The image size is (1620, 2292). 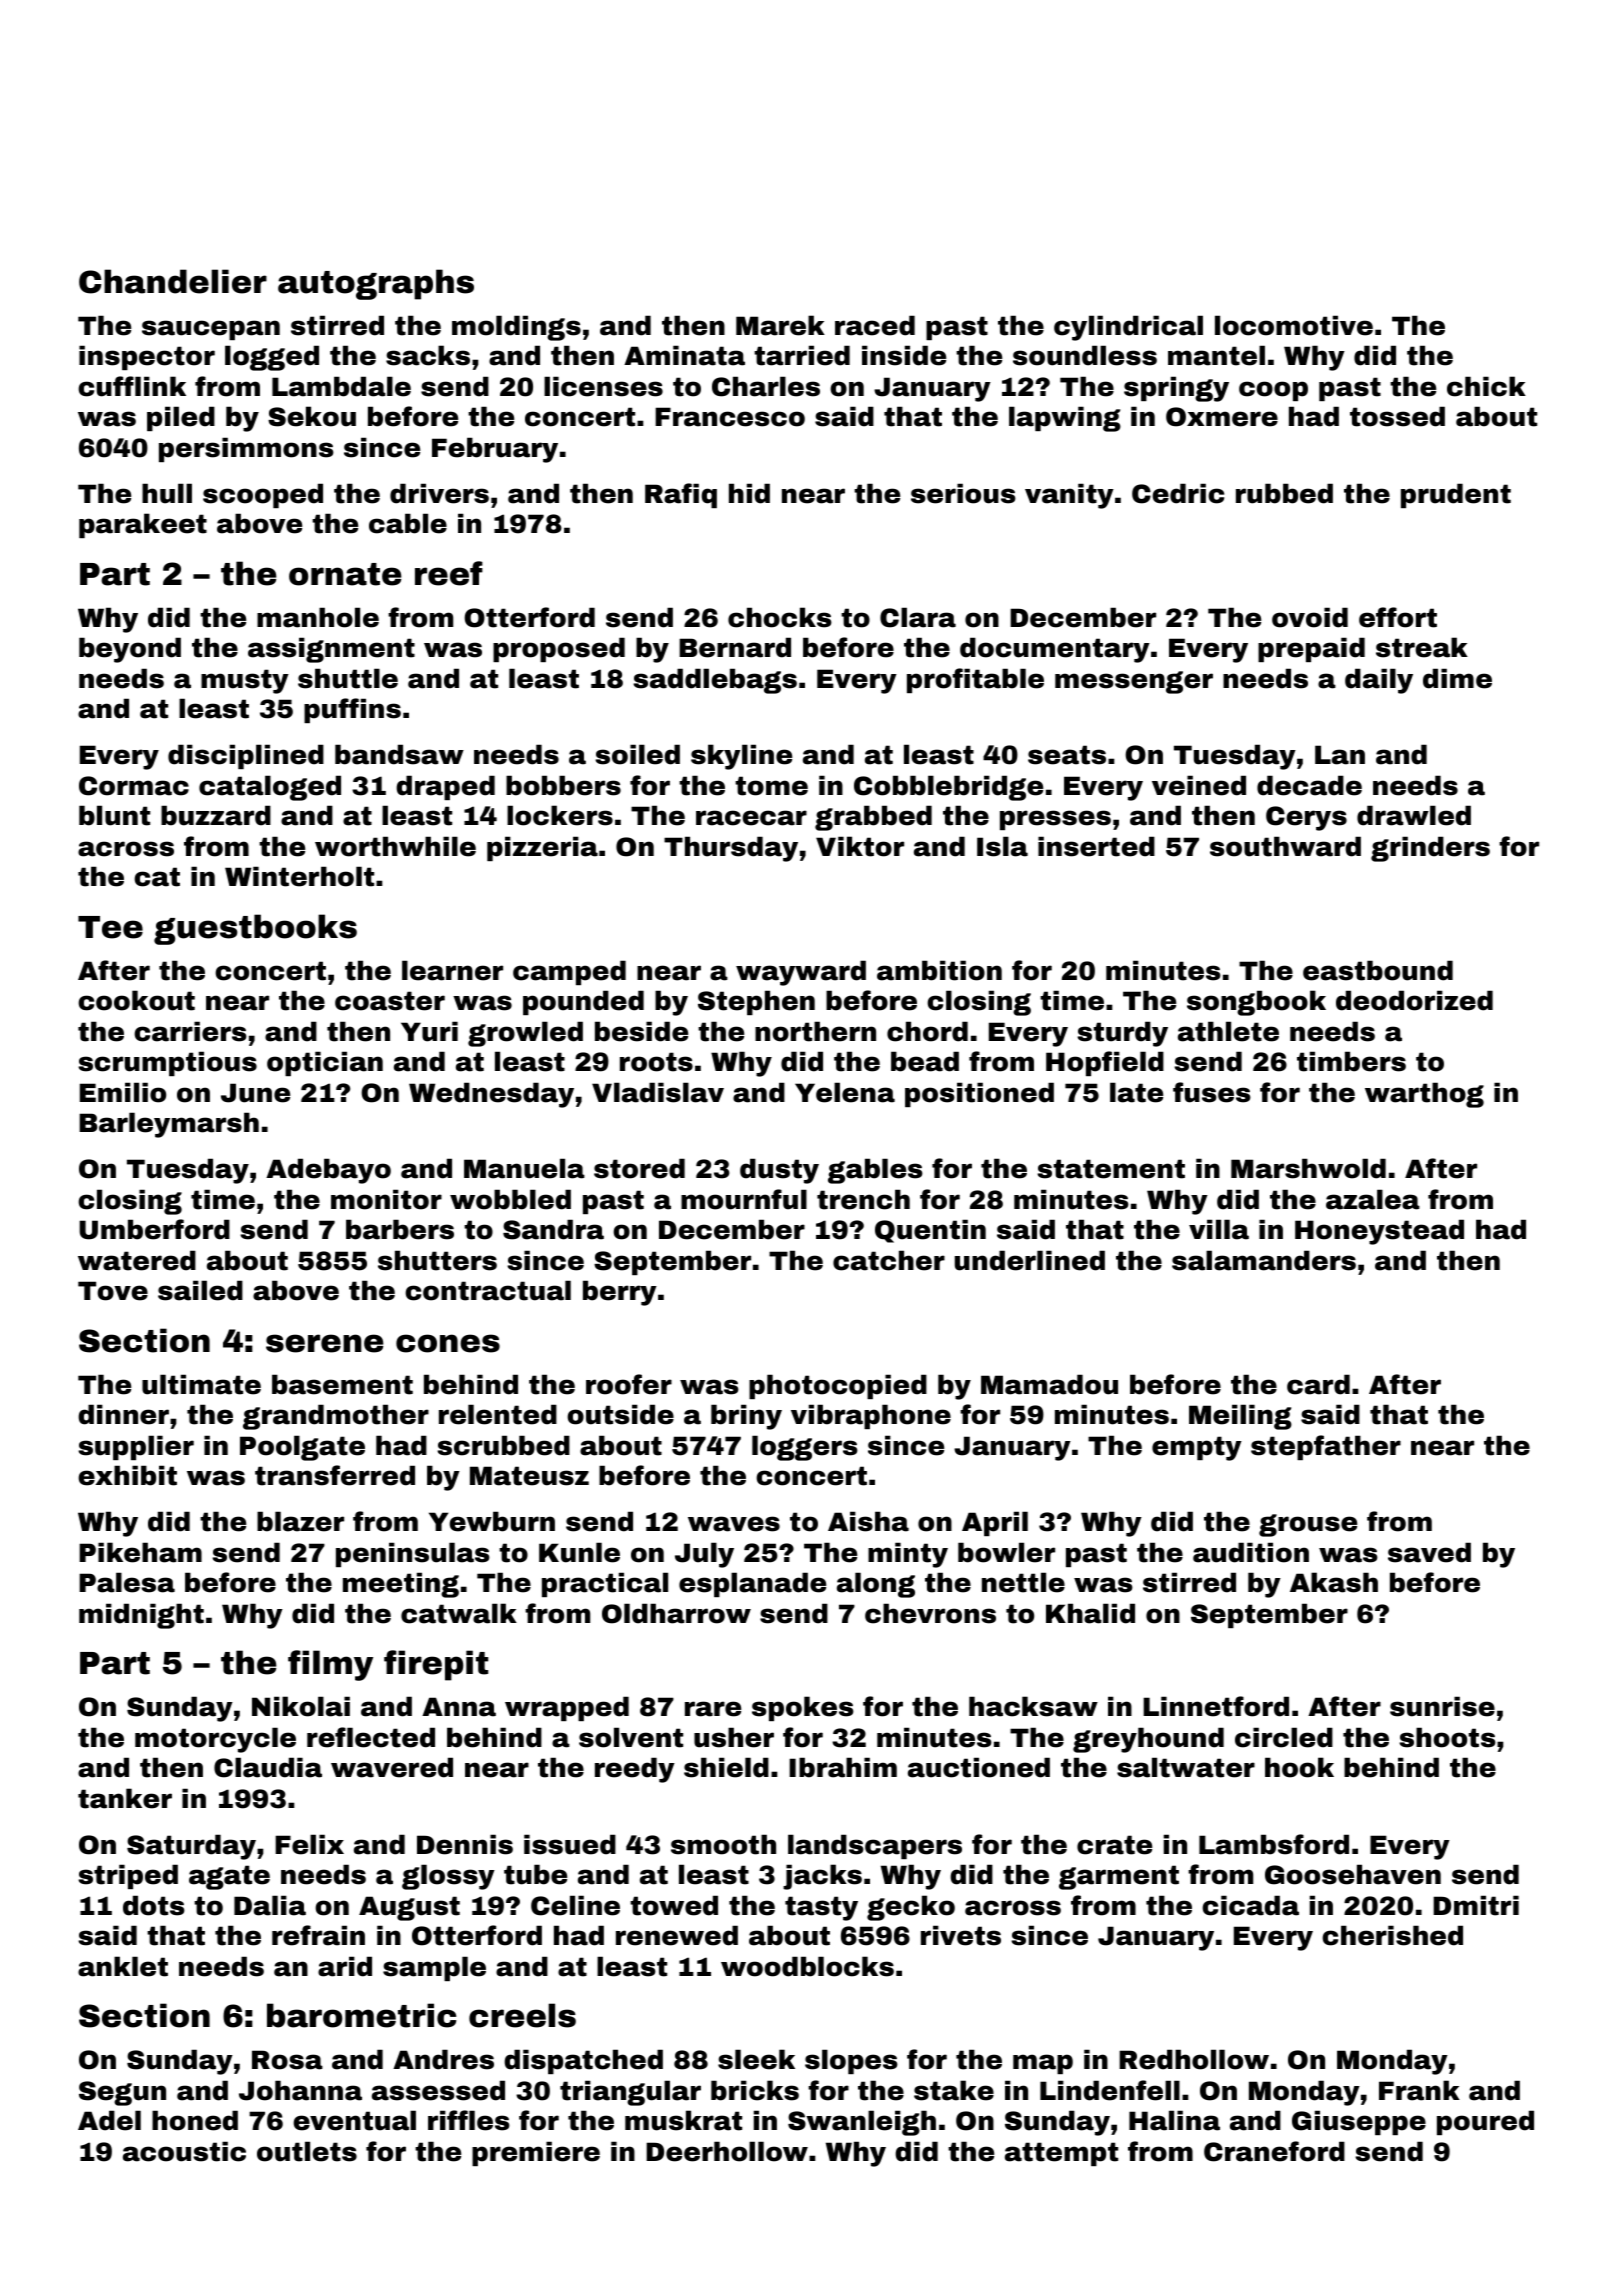 I want to click on Craneford, so click(x=1274, y=2151).
